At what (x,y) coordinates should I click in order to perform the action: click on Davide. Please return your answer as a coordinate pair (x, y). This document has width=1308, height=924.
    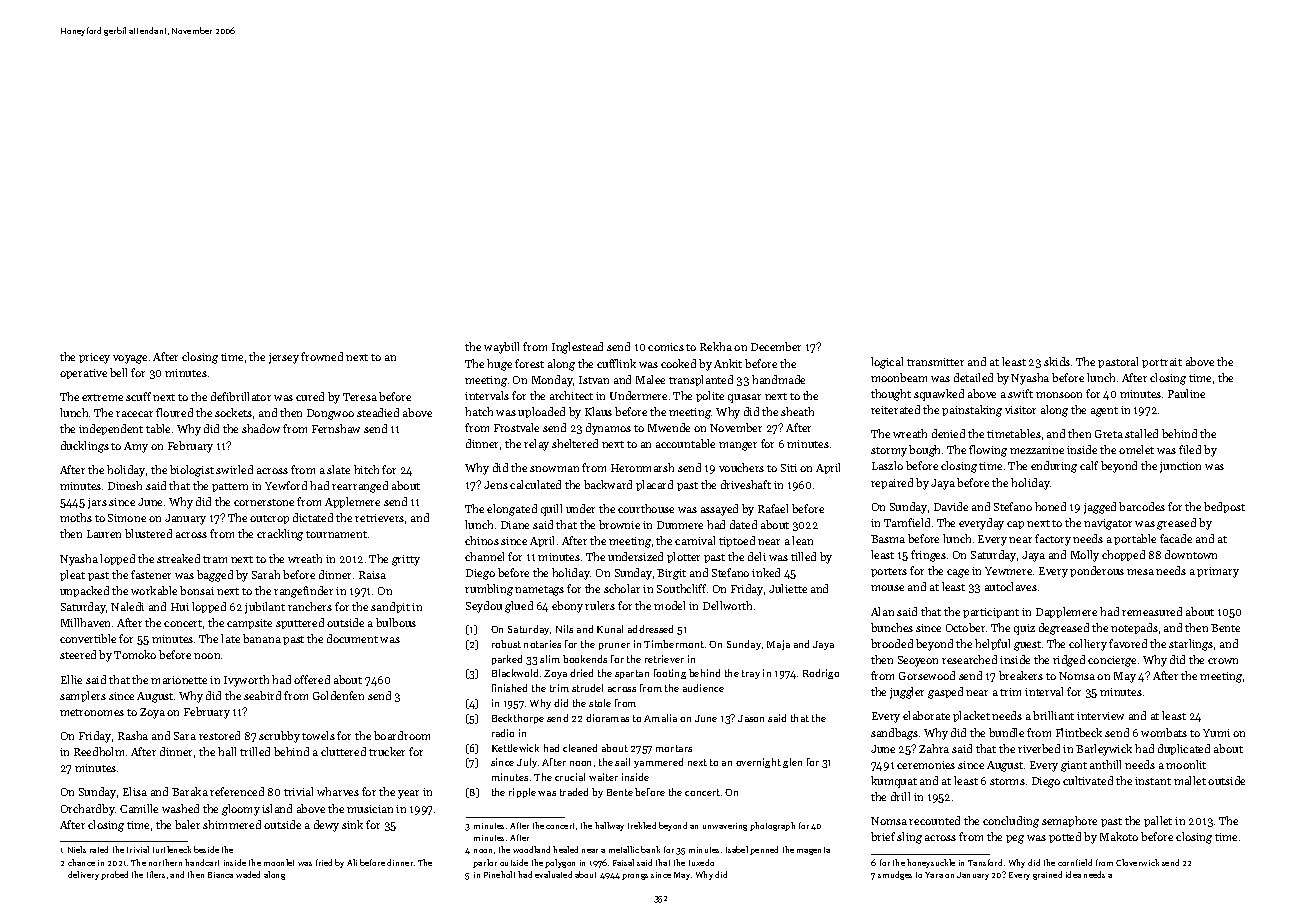
    Looking at the image, I should click on (951, 506).
